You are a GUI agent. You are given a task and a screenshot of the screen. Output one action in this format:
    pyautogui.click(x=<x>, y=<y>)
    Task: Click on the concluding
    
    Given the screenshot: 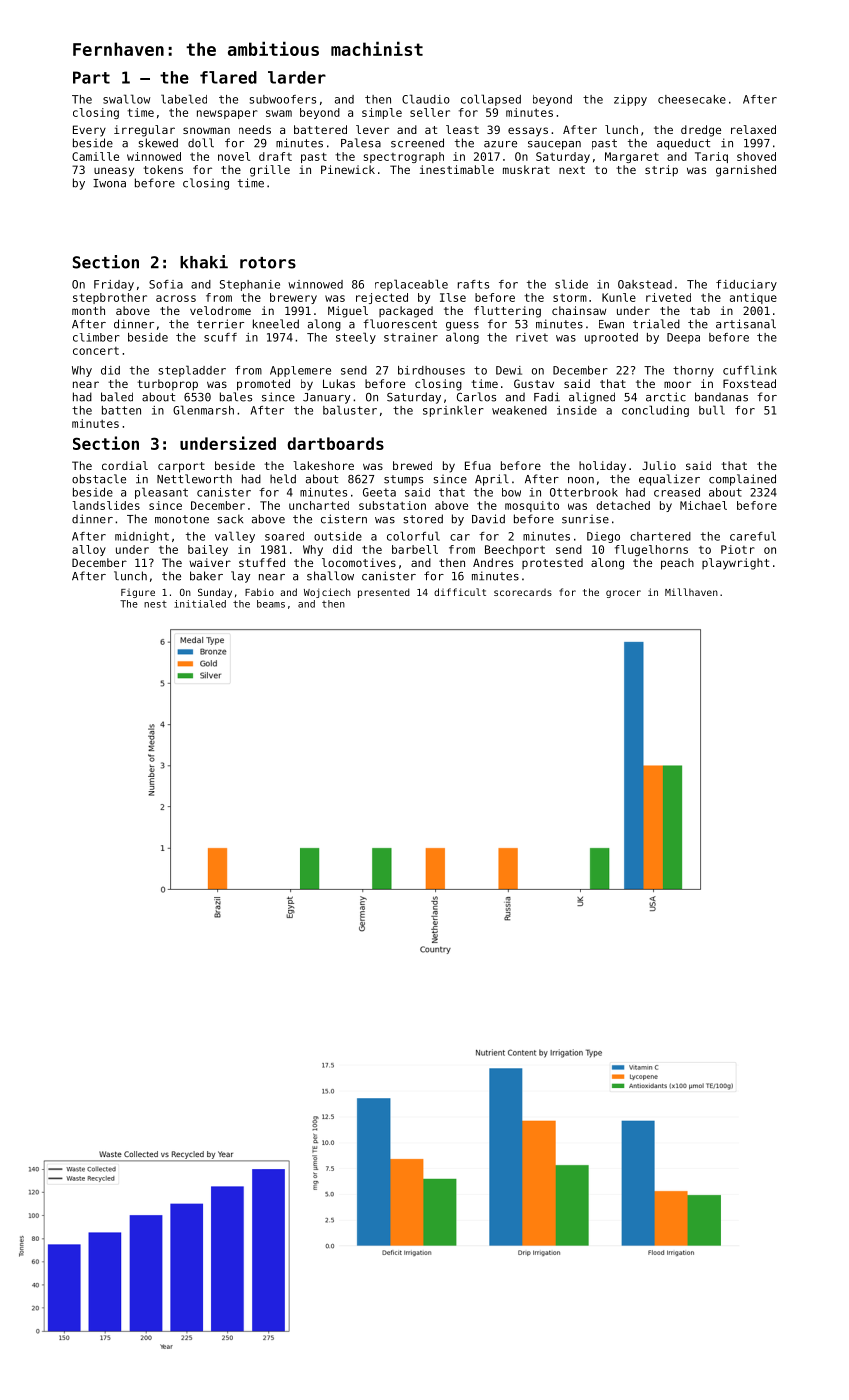 What is the action you would take?
    pyautogui.click(x=655, y=411)
